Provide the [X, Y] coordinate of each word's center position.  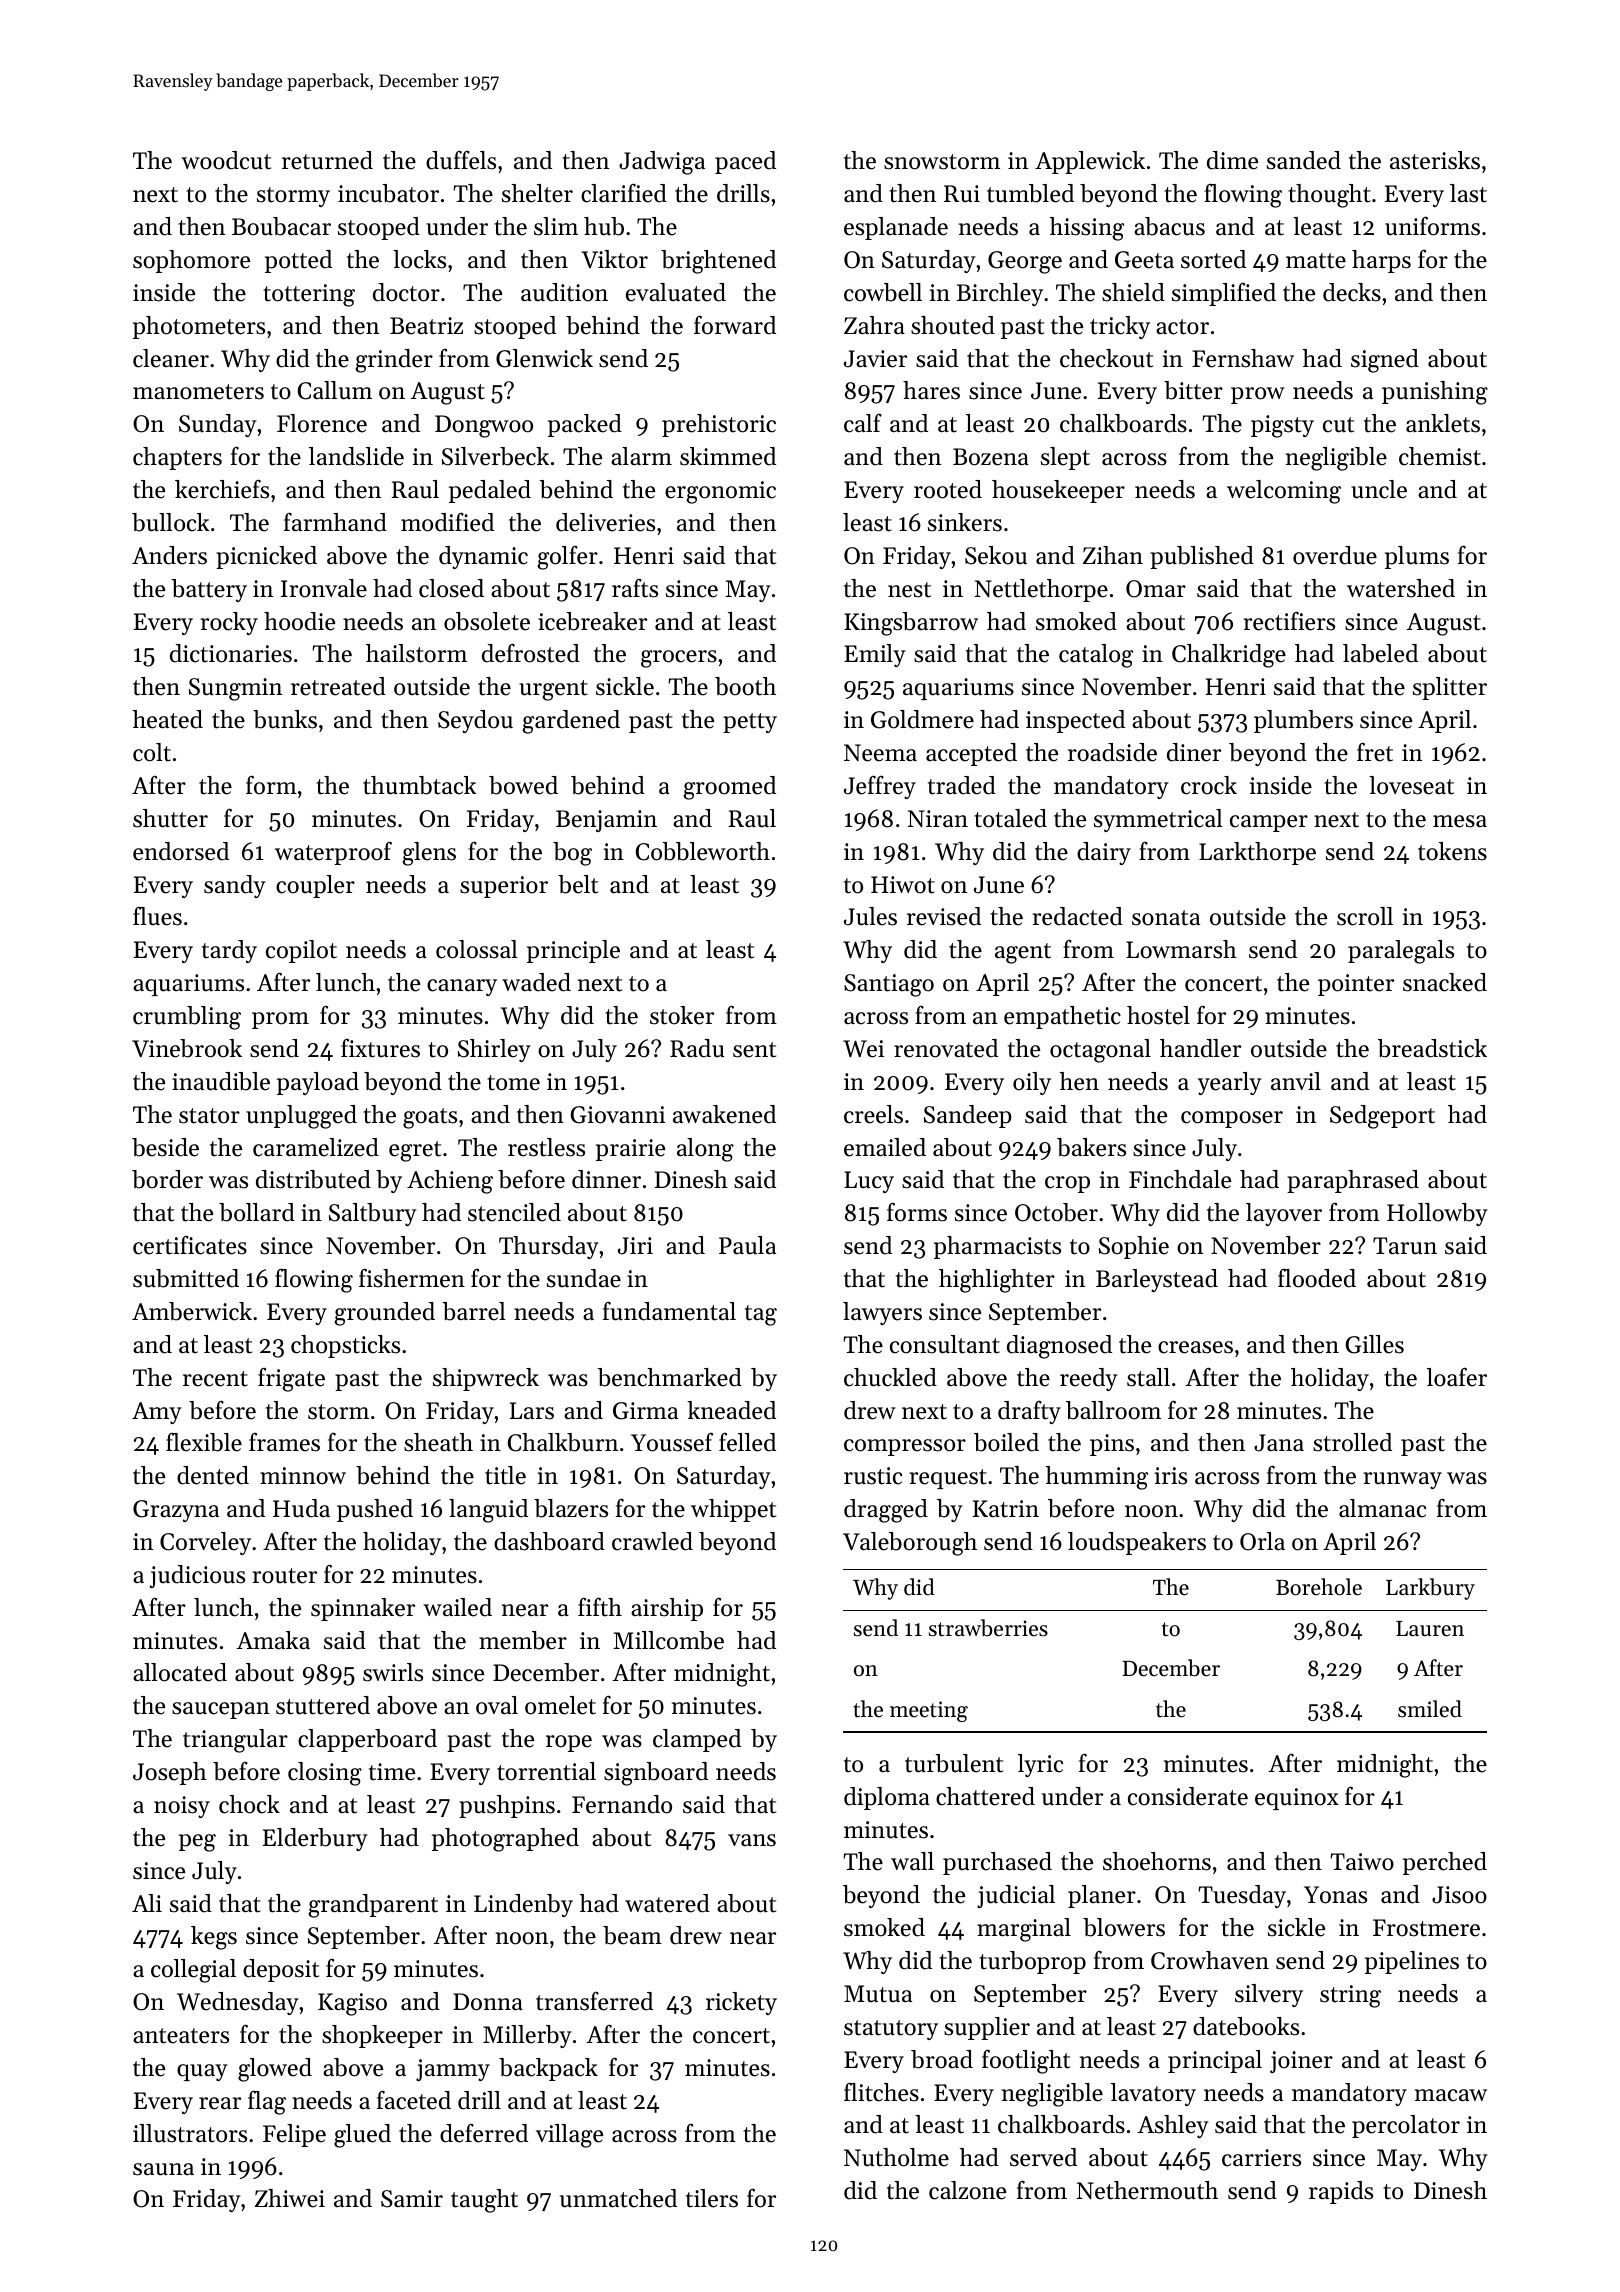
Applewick [1090, 162]
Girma [645, 1411]
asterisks [1435, 160]
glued [362, 2136]
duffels [461, 160]
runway [1403, 1480]
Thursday [549, 1247]
